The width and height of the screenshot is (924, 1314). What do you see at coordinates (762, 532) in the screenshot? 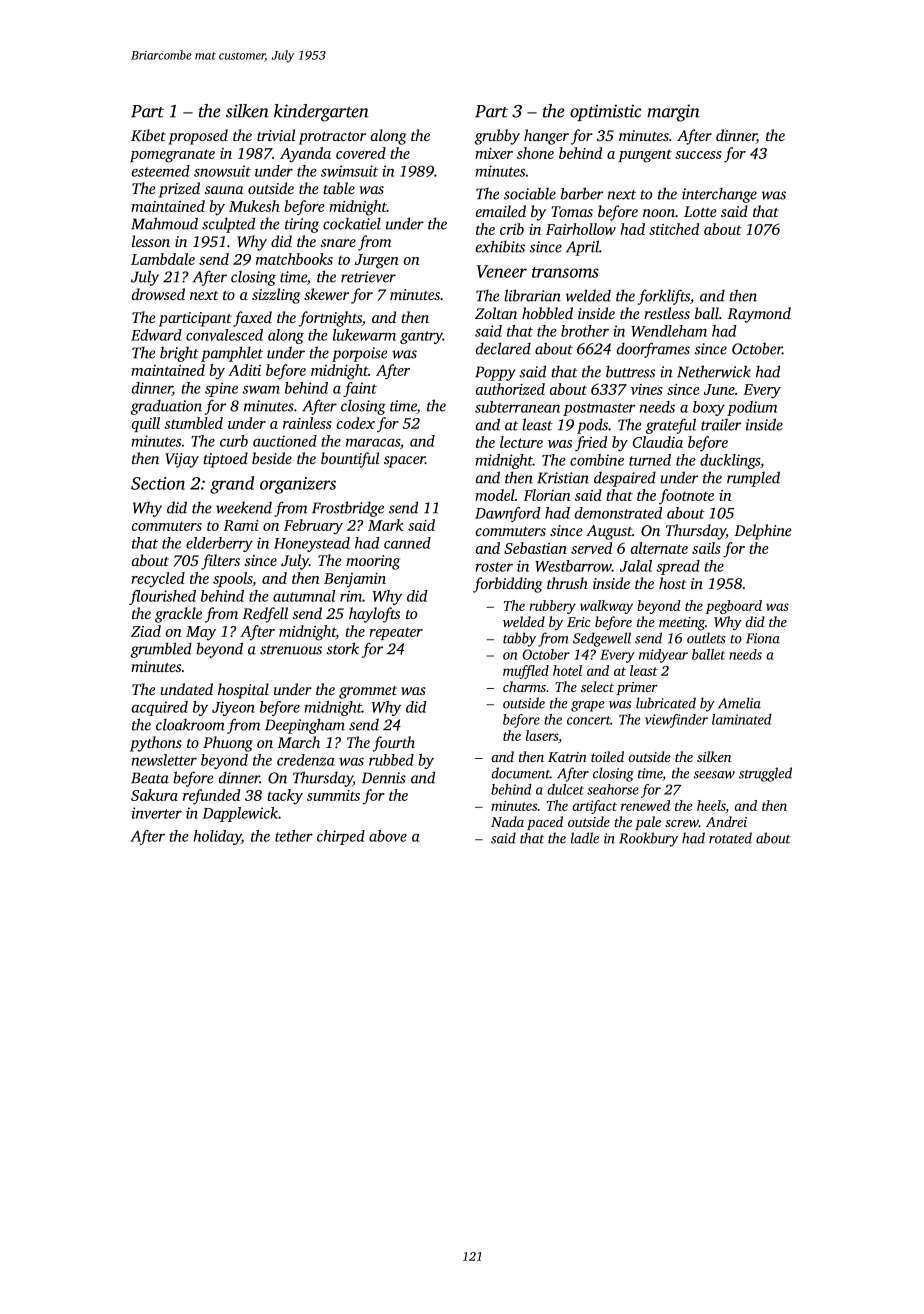
I see `Delphine` at bounding box center [762, 532].
